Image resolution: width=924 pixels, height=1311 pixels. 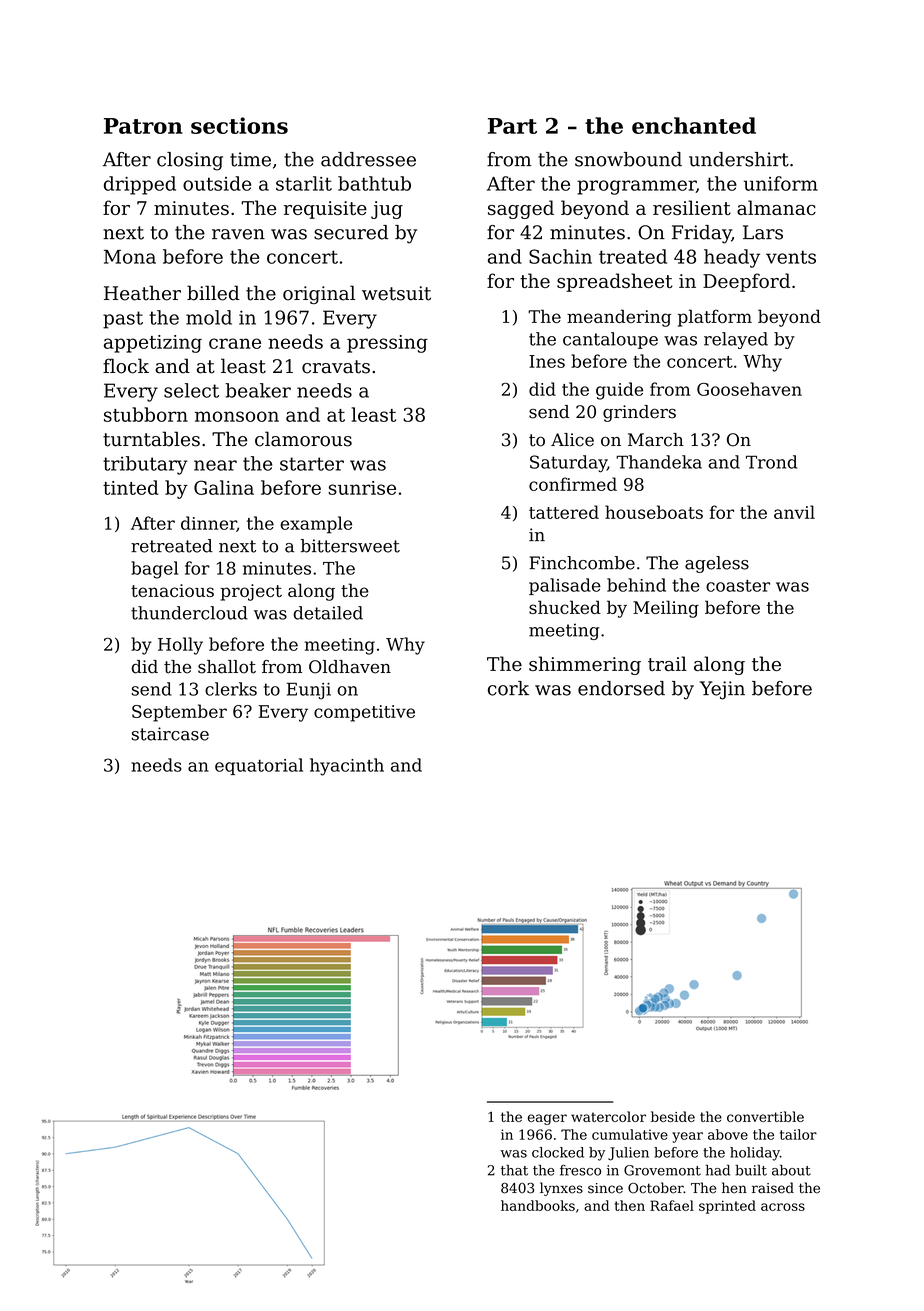 What do you see at coordinates (538, 1205) in the page?
I see `handbooks` at bounding box center [538, 1205].
